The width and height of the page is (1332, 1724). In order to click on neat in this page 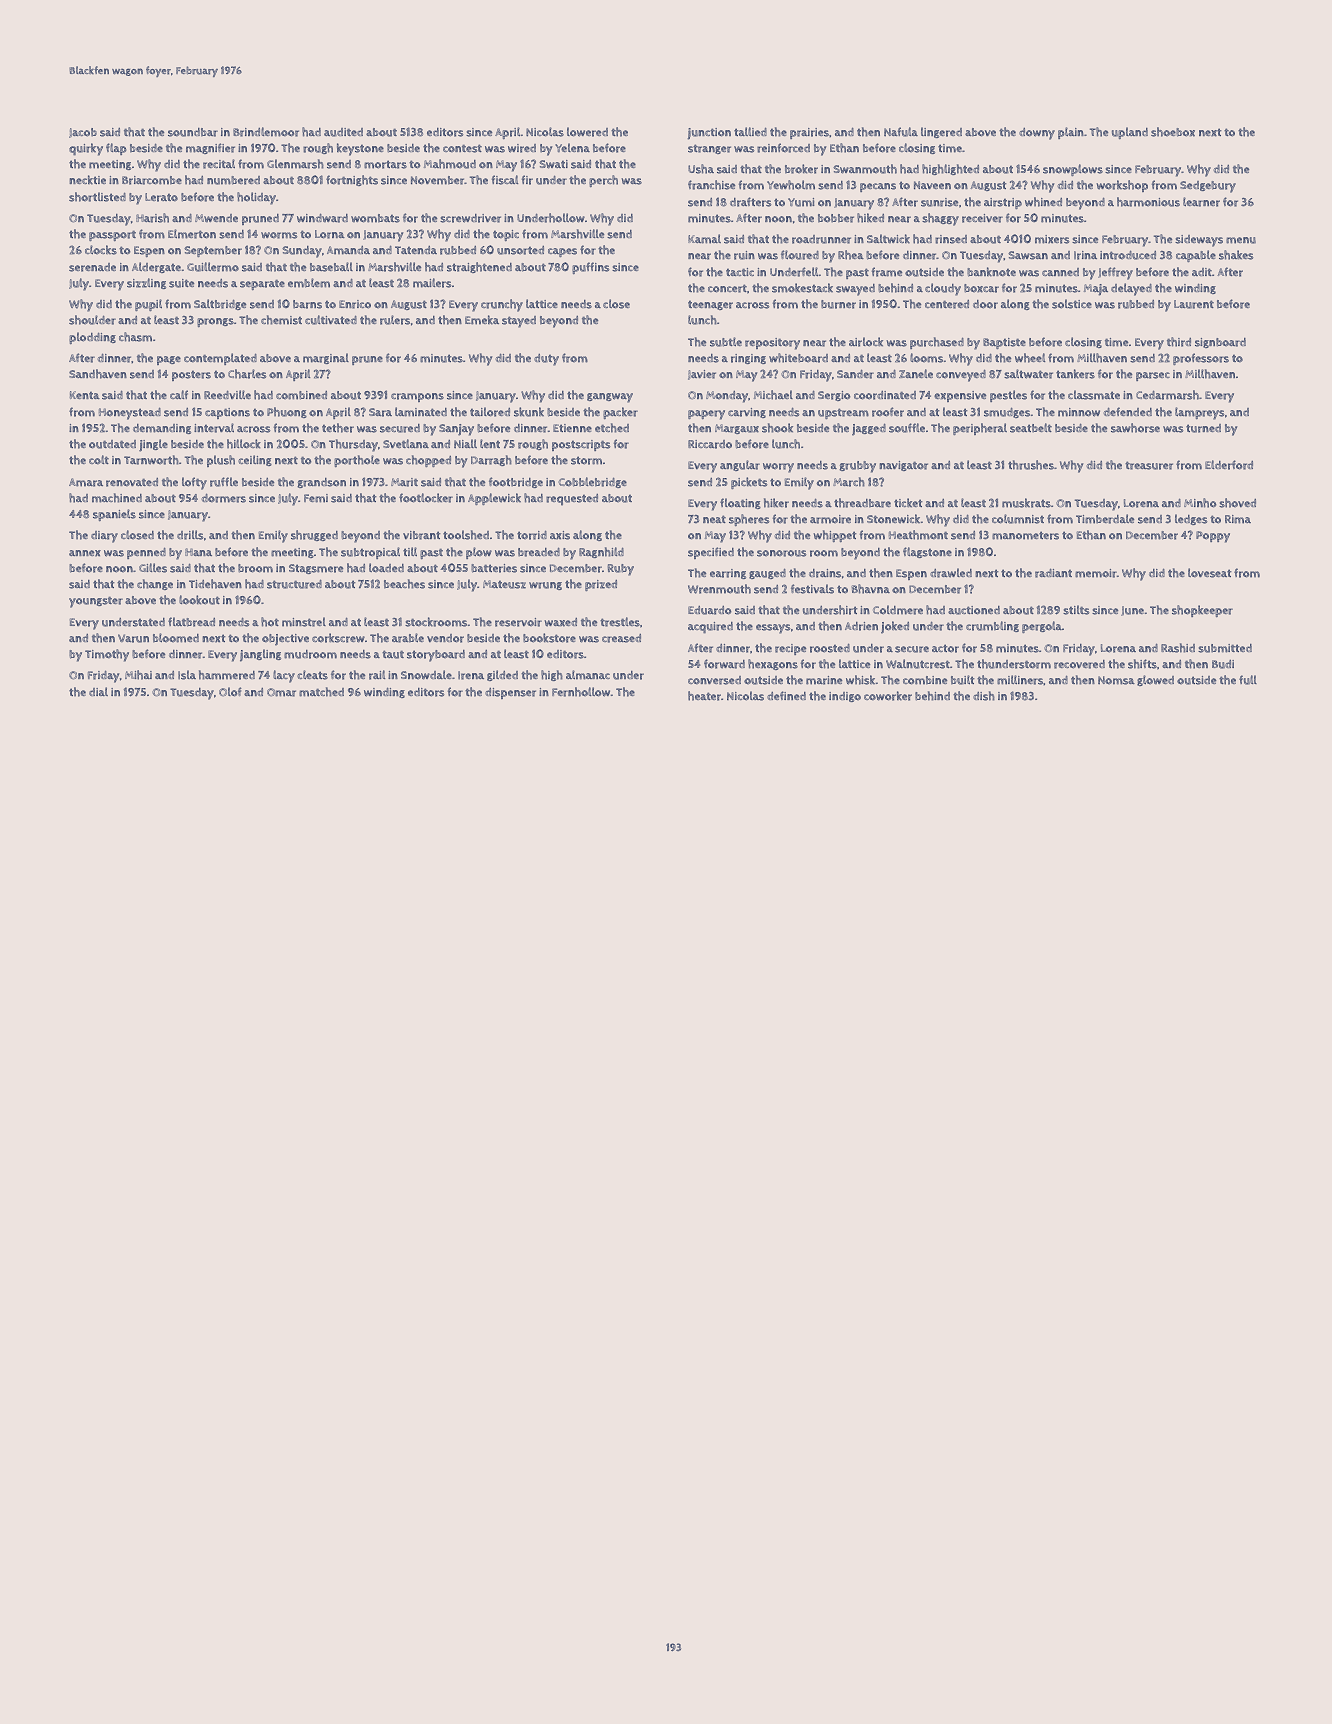, I will do `click(714, 519)`.
